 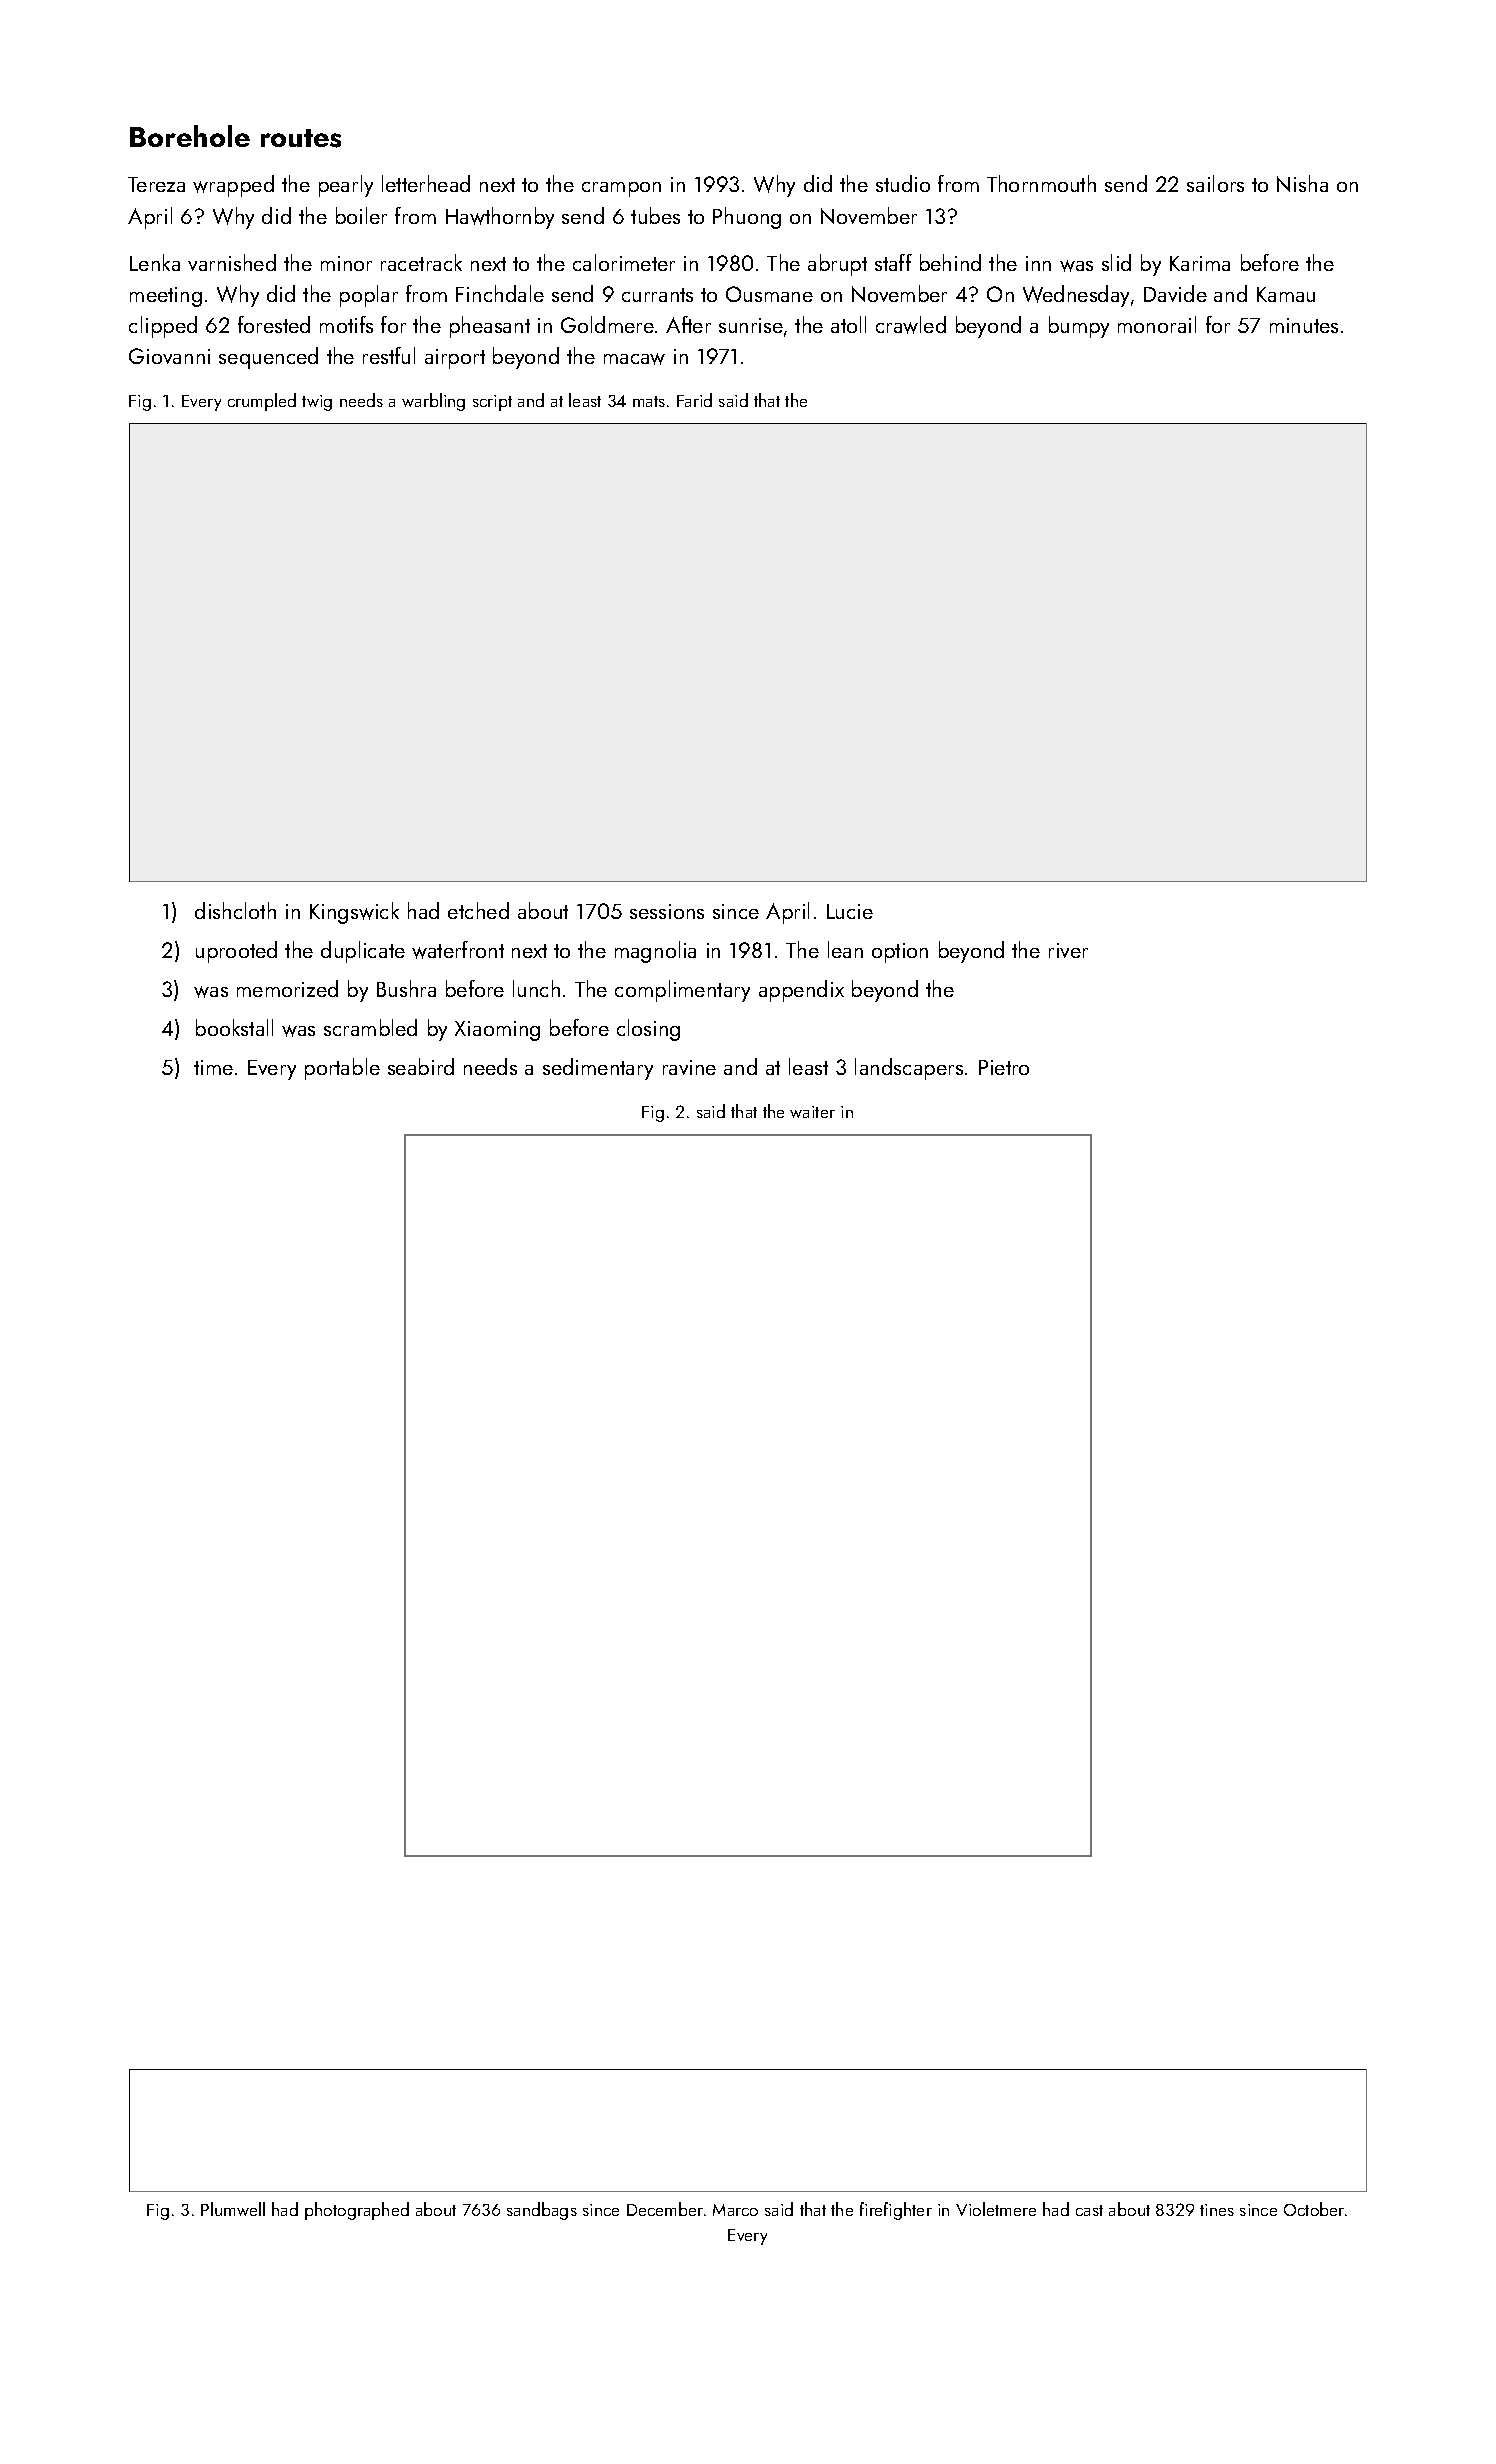 I want to click on river, so click(x=1068, y=950).
